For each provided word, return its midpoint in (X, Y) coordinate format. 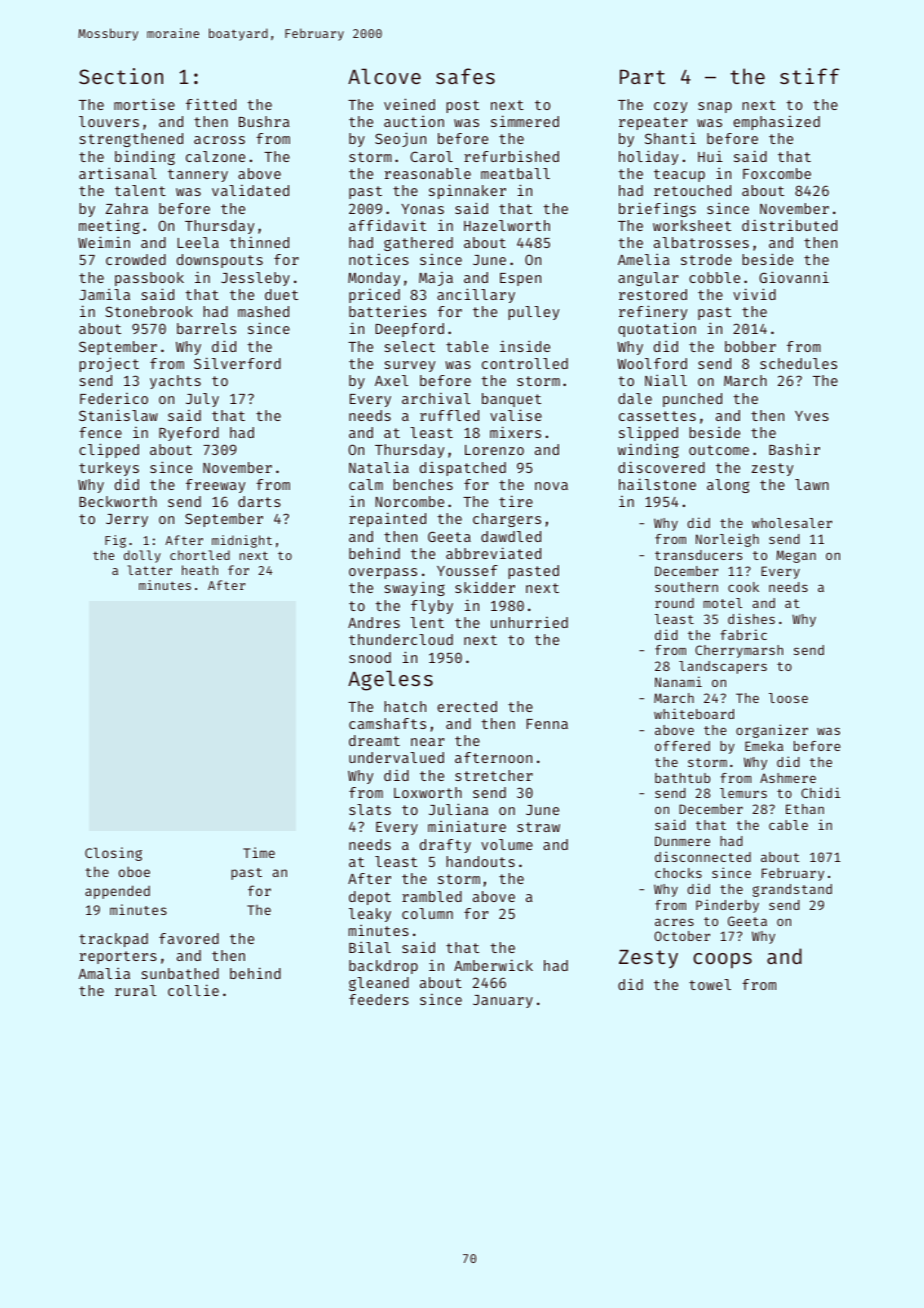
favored (189, 938)
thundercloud (401, 639)
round (674, 603)
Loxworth (428, 792)
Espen (520, 279)
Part (642, 77)
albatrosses (701, 242)
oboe (134, 871)
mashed (263, 311)
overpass (383, 573)
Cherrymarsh (739, 651)
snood (370, 657)
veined (409, 104)
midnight (242, 541)
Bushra (264, 121)
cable (788, 825)
